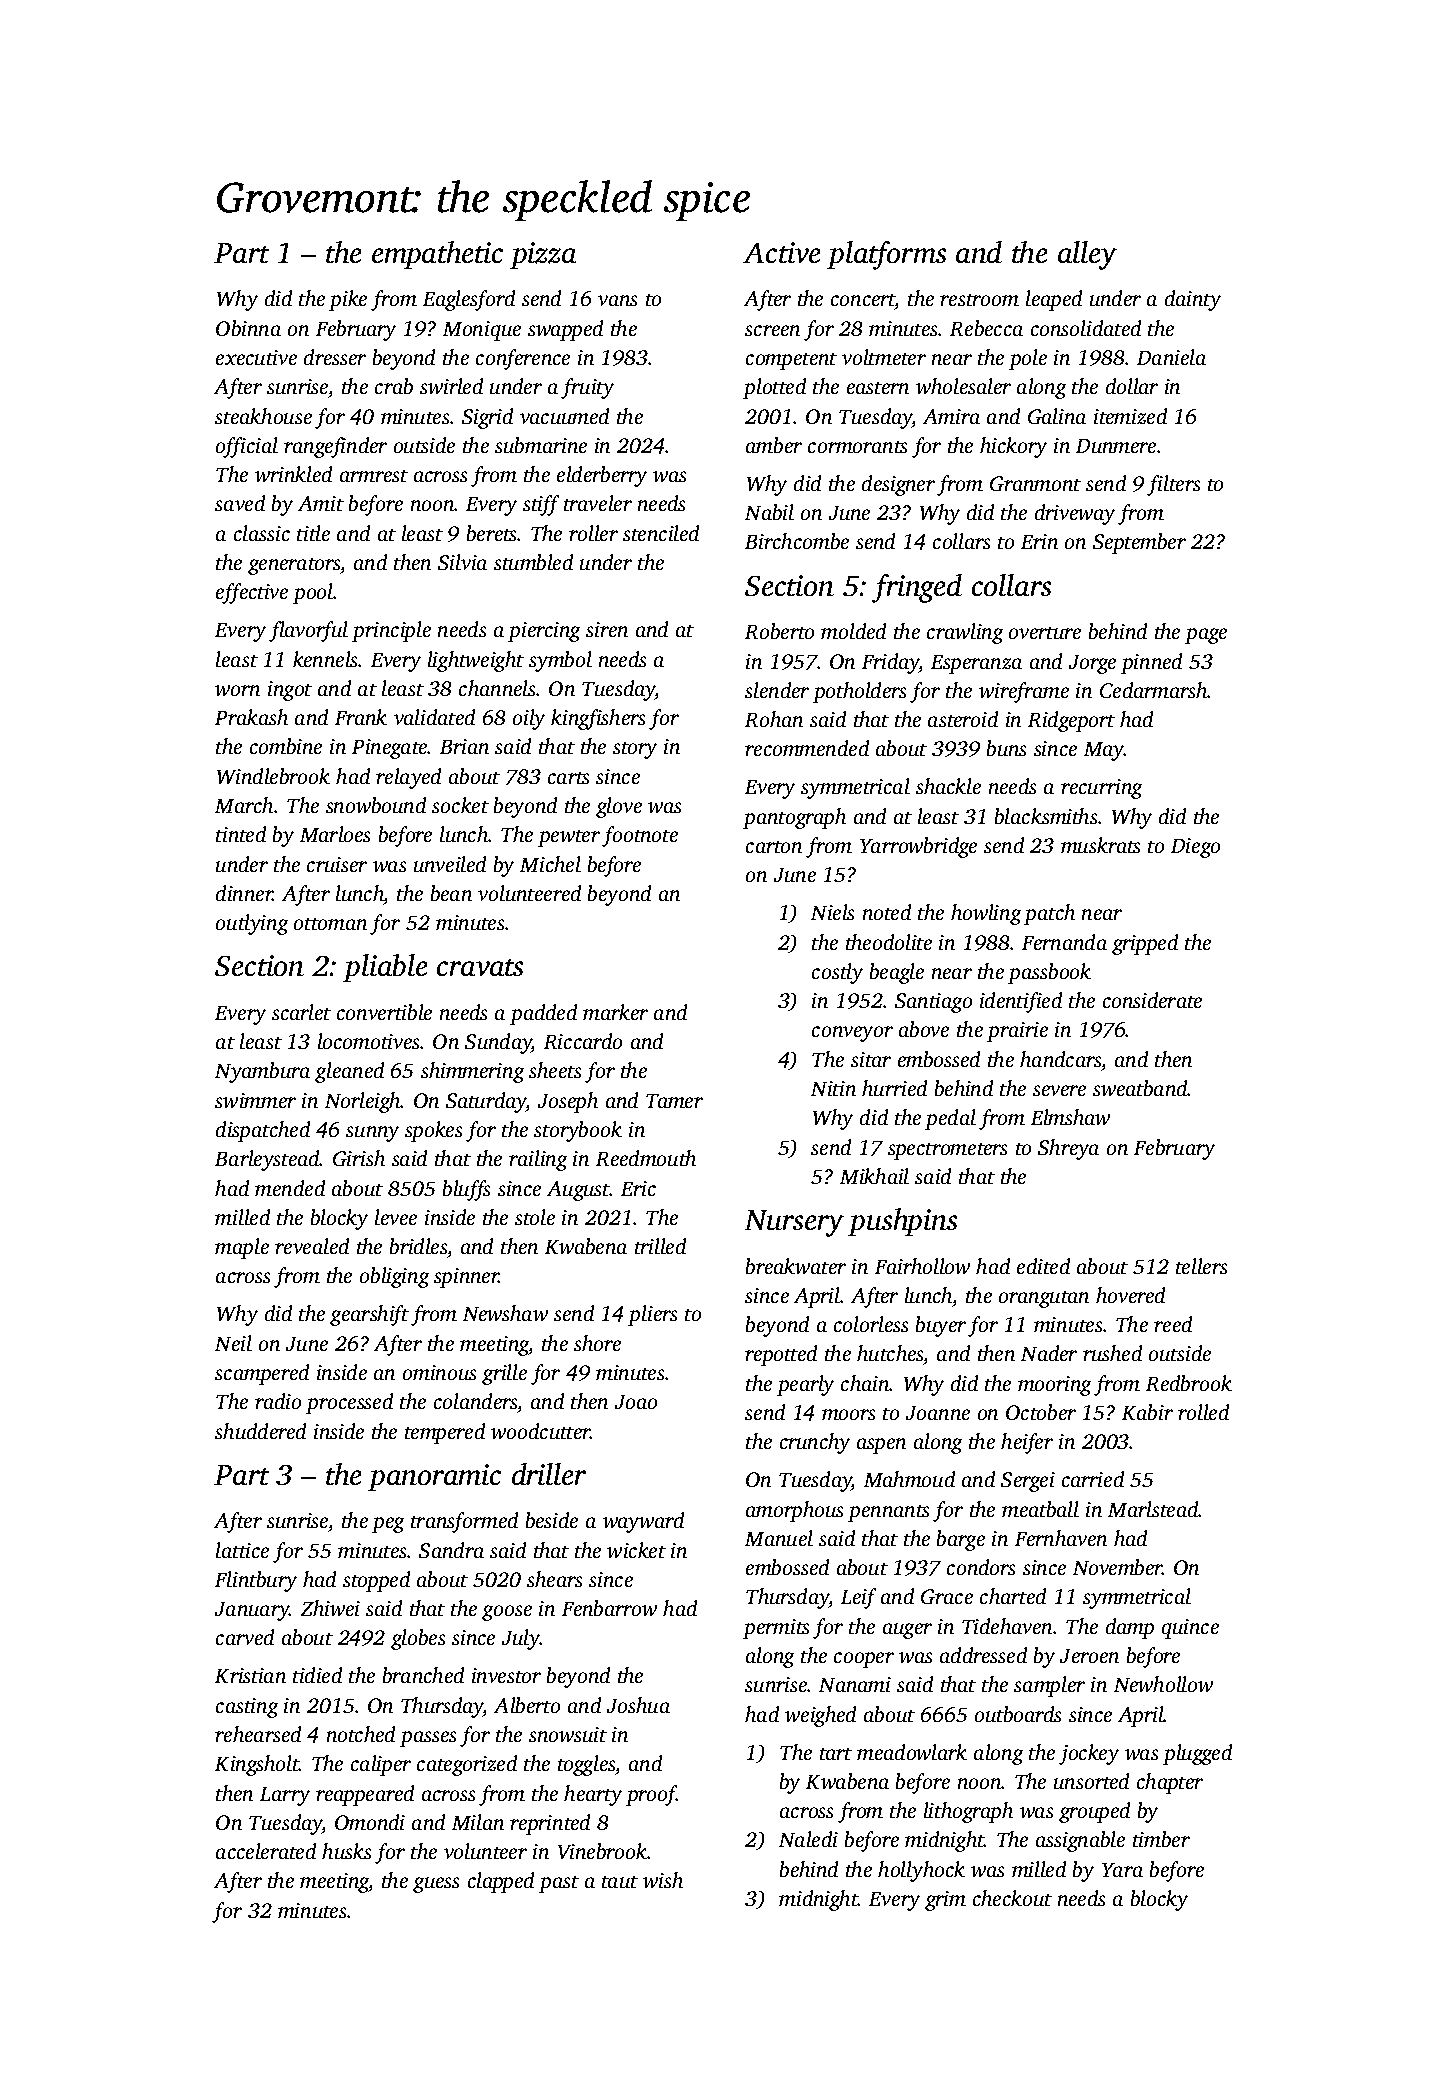 Image resolution: width=1450 pixels, height=2100 pixels. Describe the element at coordinates (1087, 255) in the screenshot. I see `alley` at that location.
